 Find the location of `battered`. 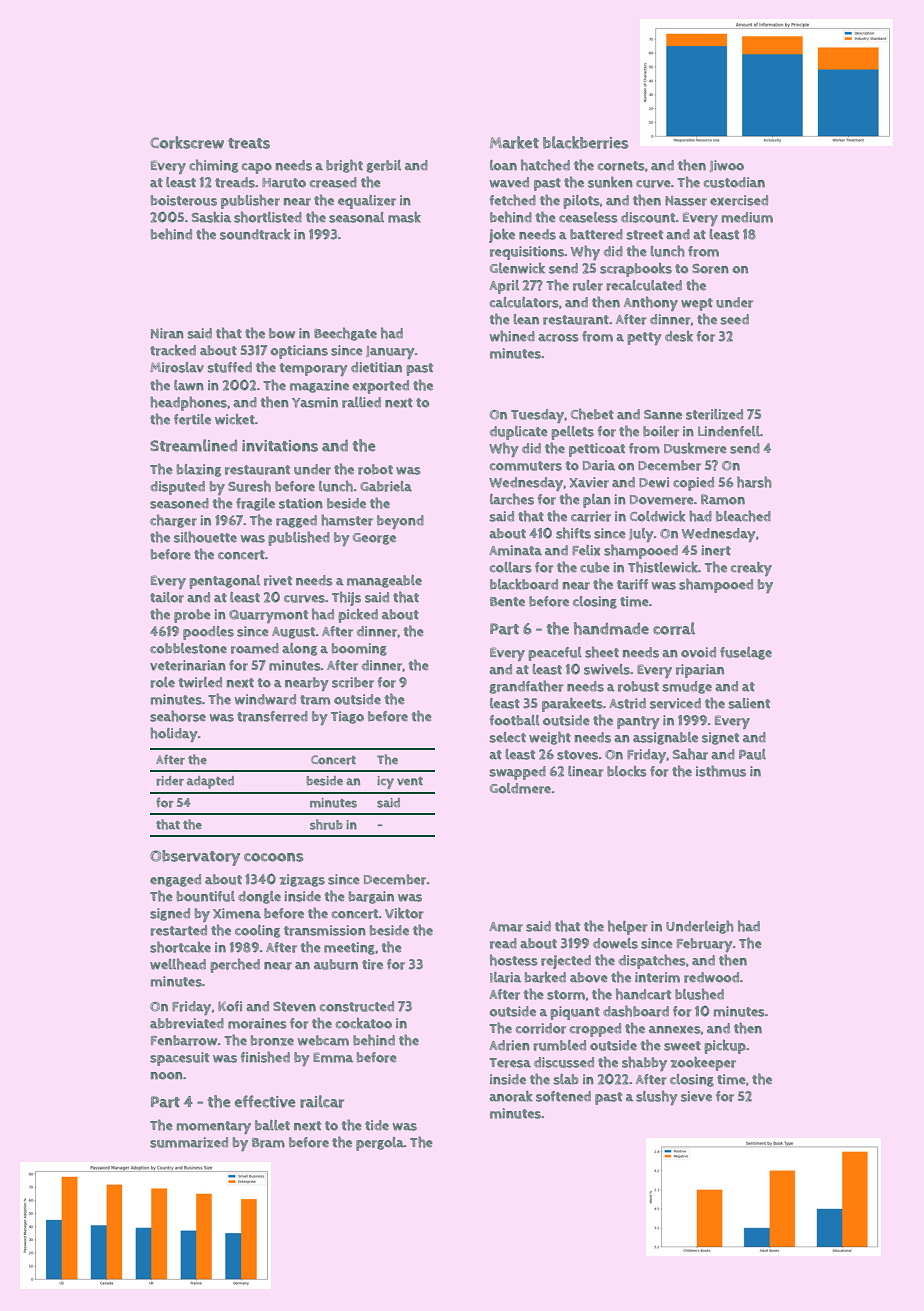

battered is located at coordinates (596, 234).
